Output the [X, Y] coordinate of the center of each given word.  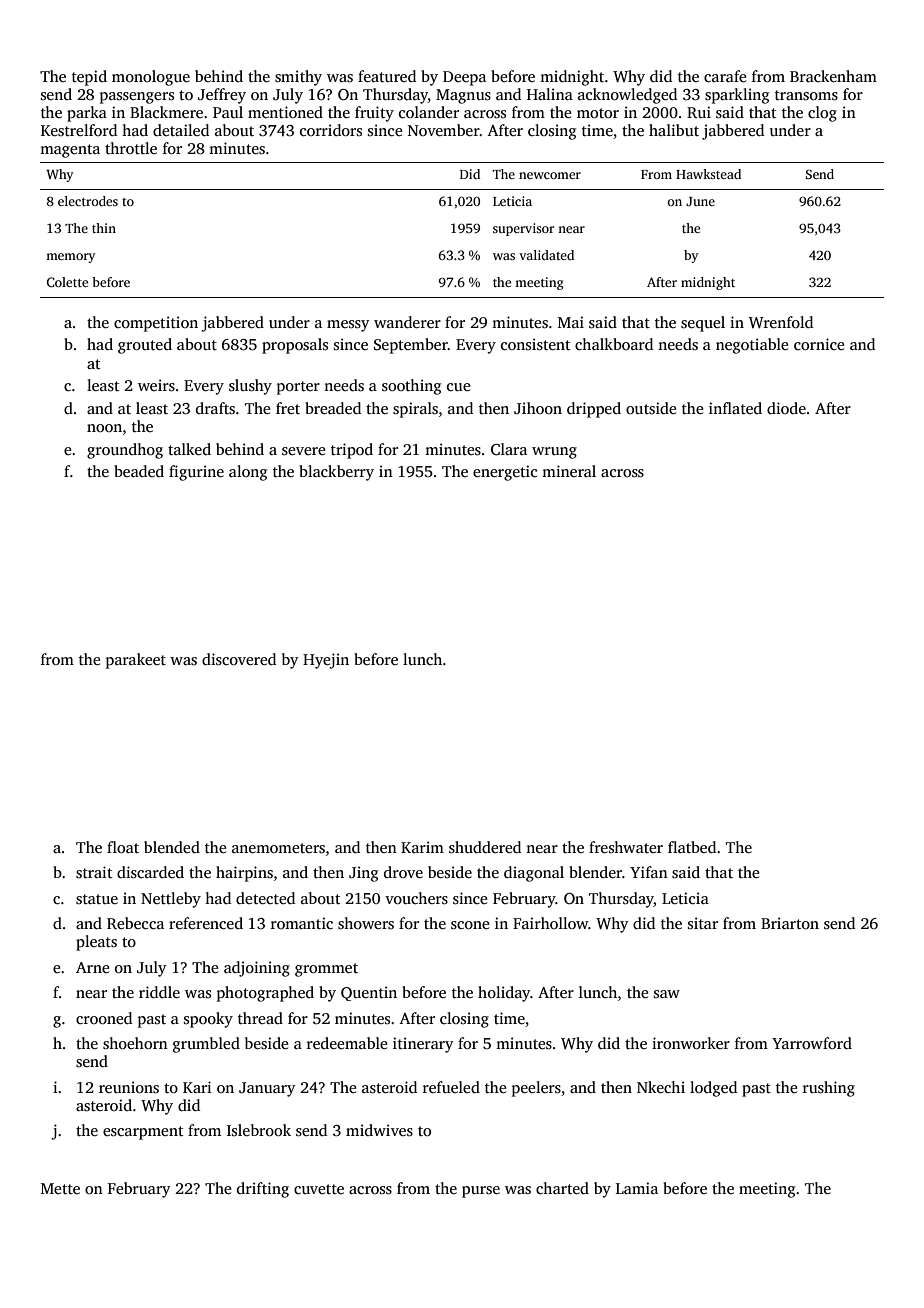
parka [87, 114]
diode [786, 408]
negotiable [752, 346]
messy [348, 326]
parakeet [136, 661]
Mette [60, 1188]
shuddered [485, 847]
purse [481, 1192]
